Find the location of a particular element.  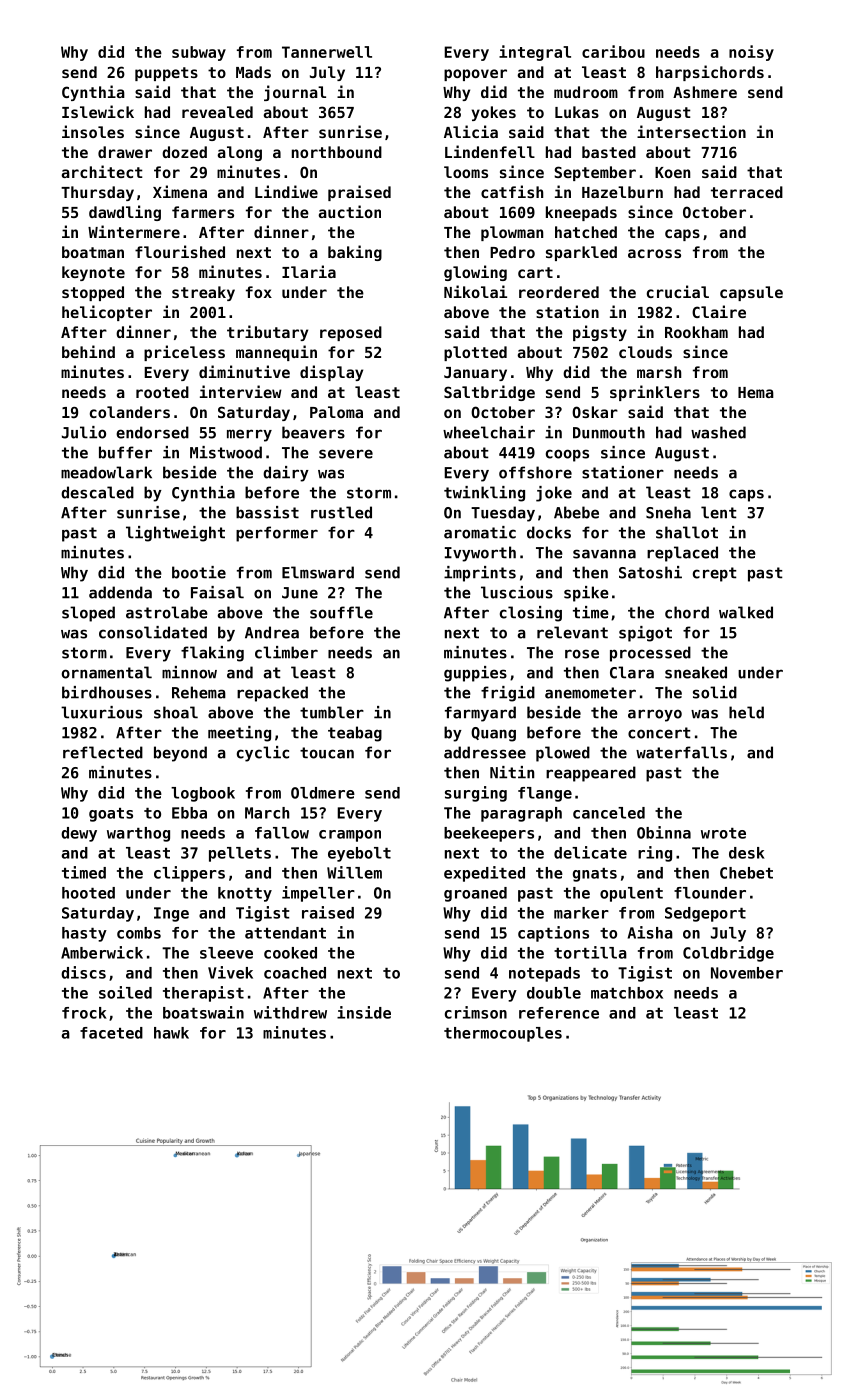

hawk is located at coordinates (171, 1033).
